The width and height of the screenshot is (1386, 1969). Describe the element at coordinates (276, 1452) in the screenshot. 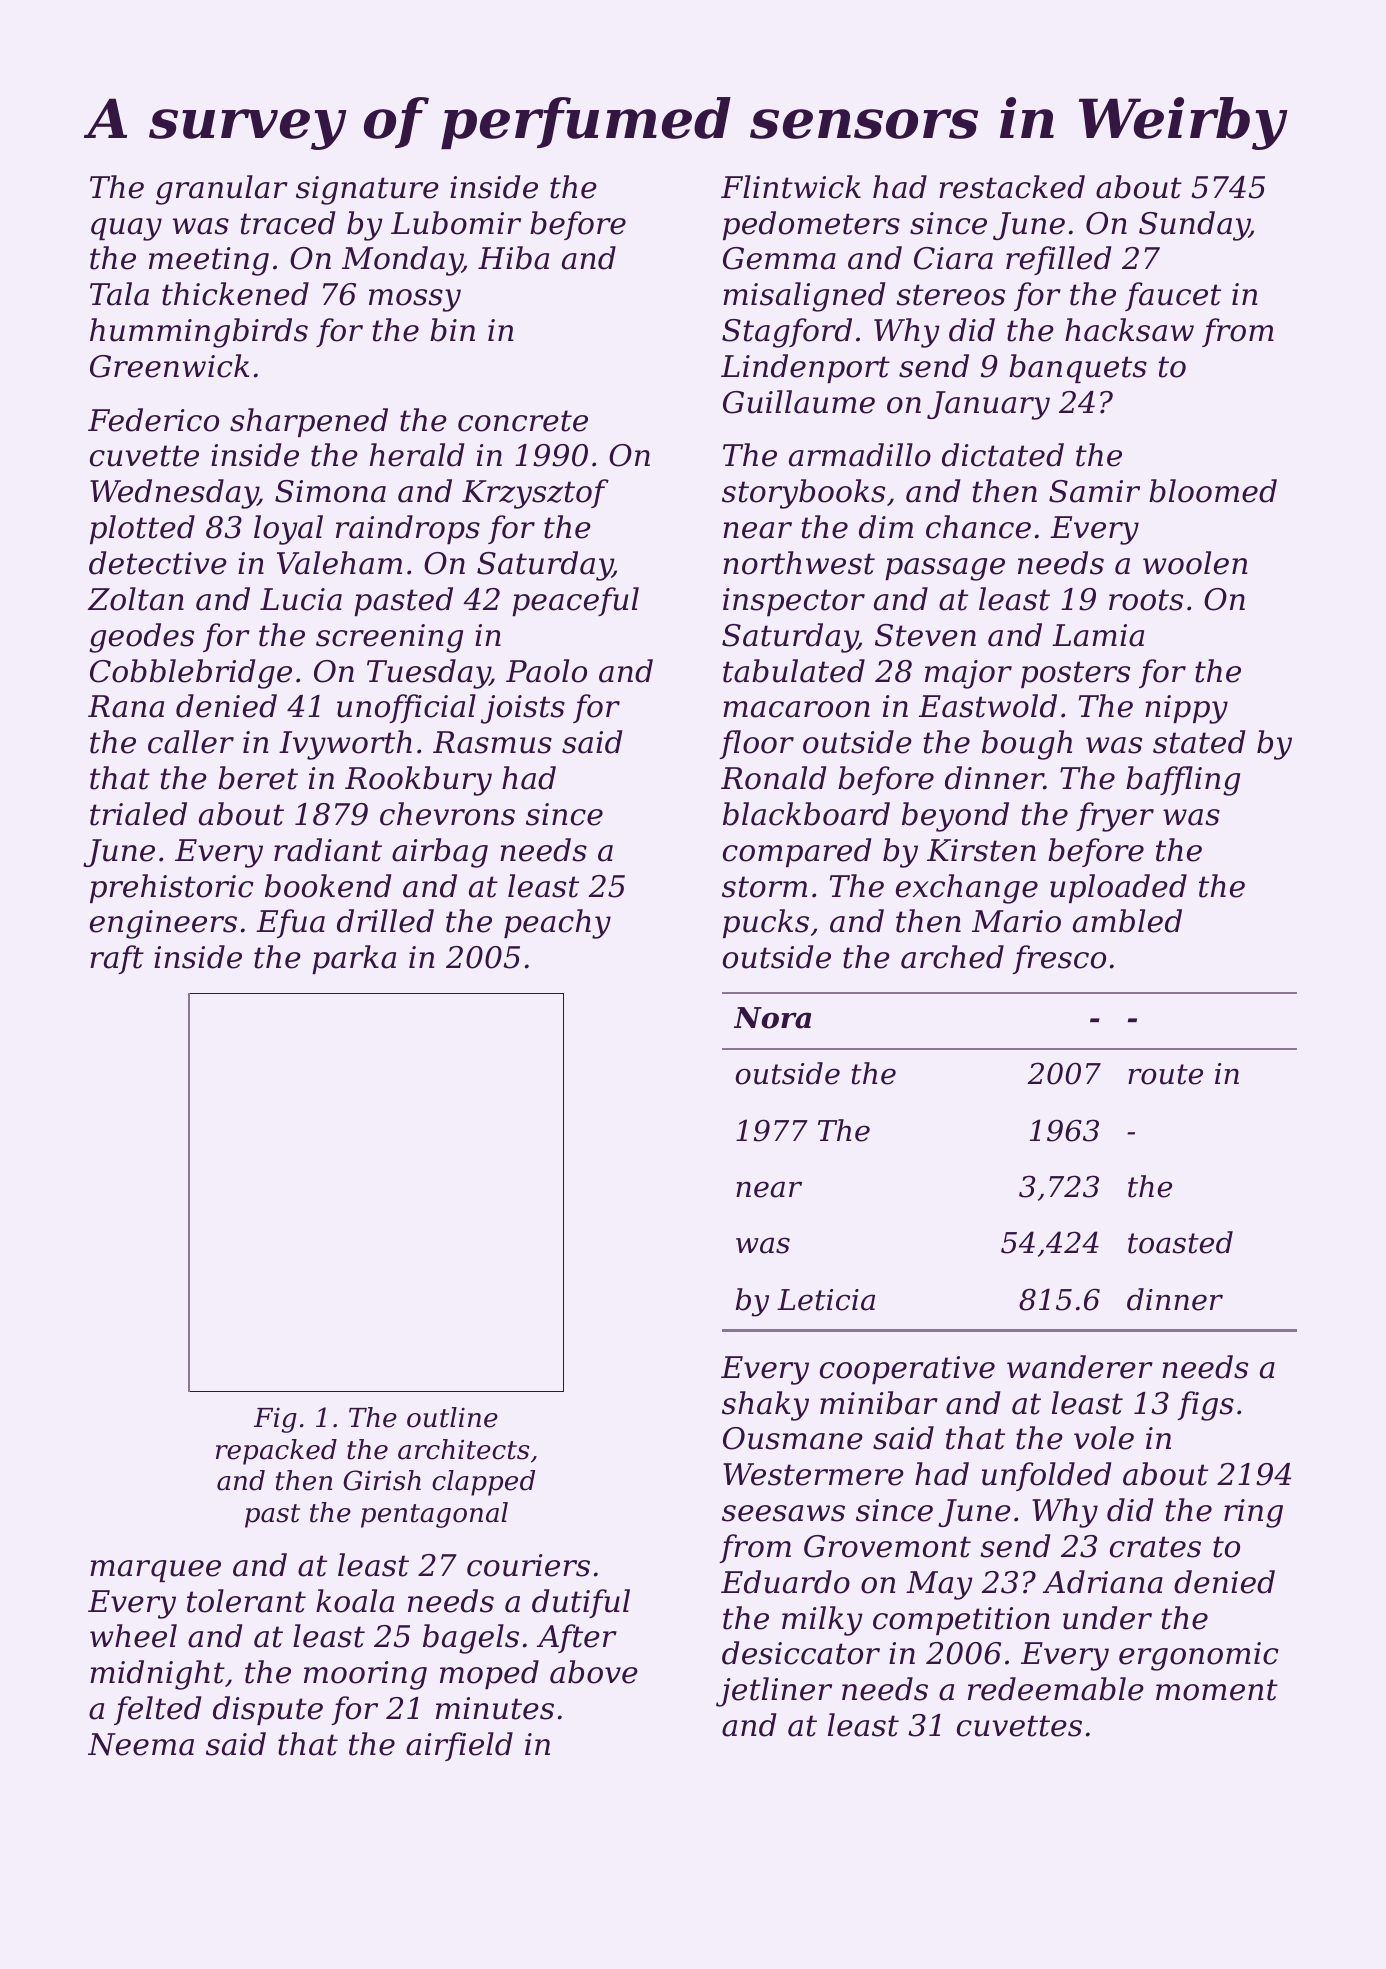

I see `repacked` at that location.
